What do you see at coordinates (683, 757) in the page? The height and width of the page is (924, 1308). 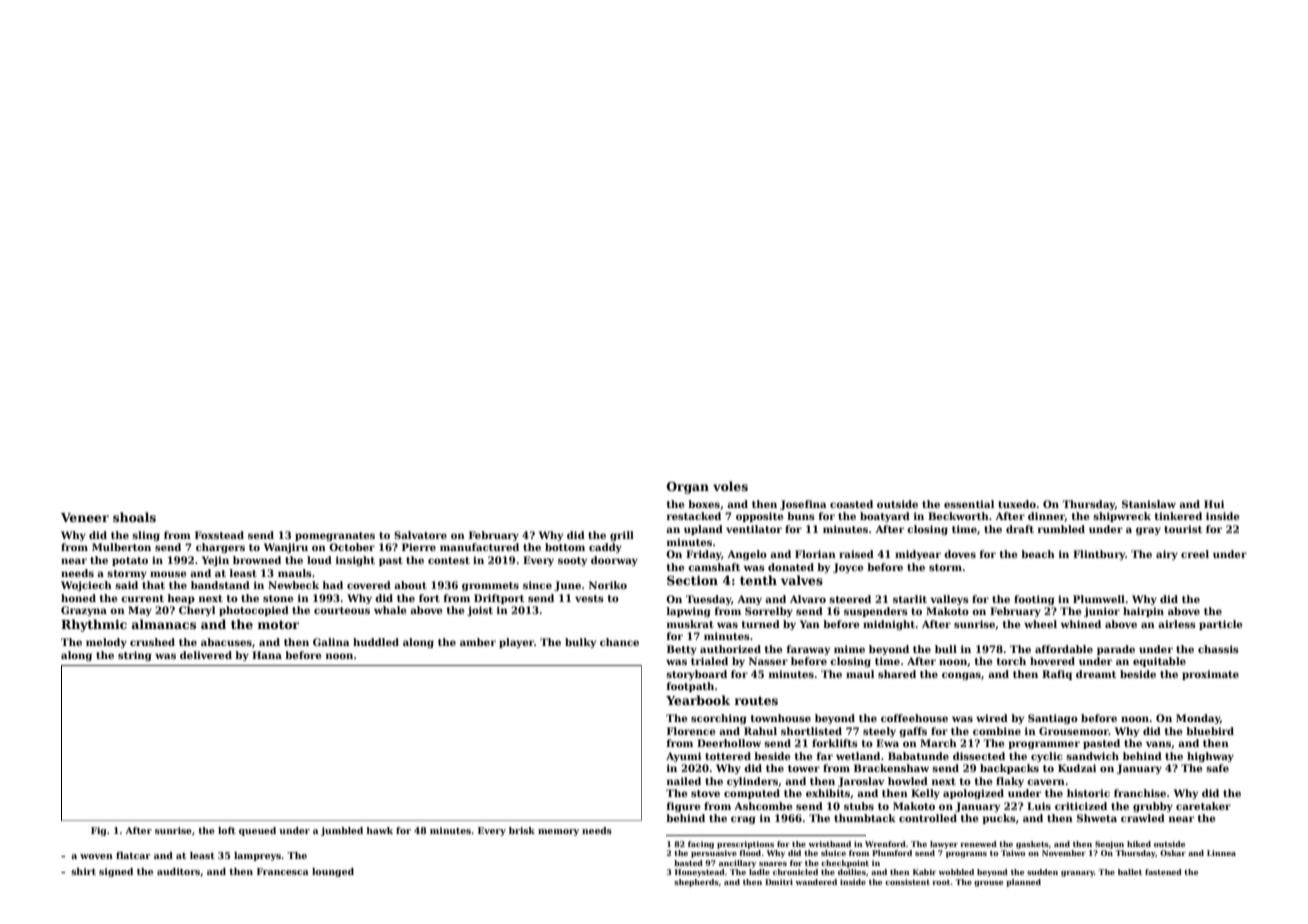 I see `Ayumi` at bounding box center [683, 757].
